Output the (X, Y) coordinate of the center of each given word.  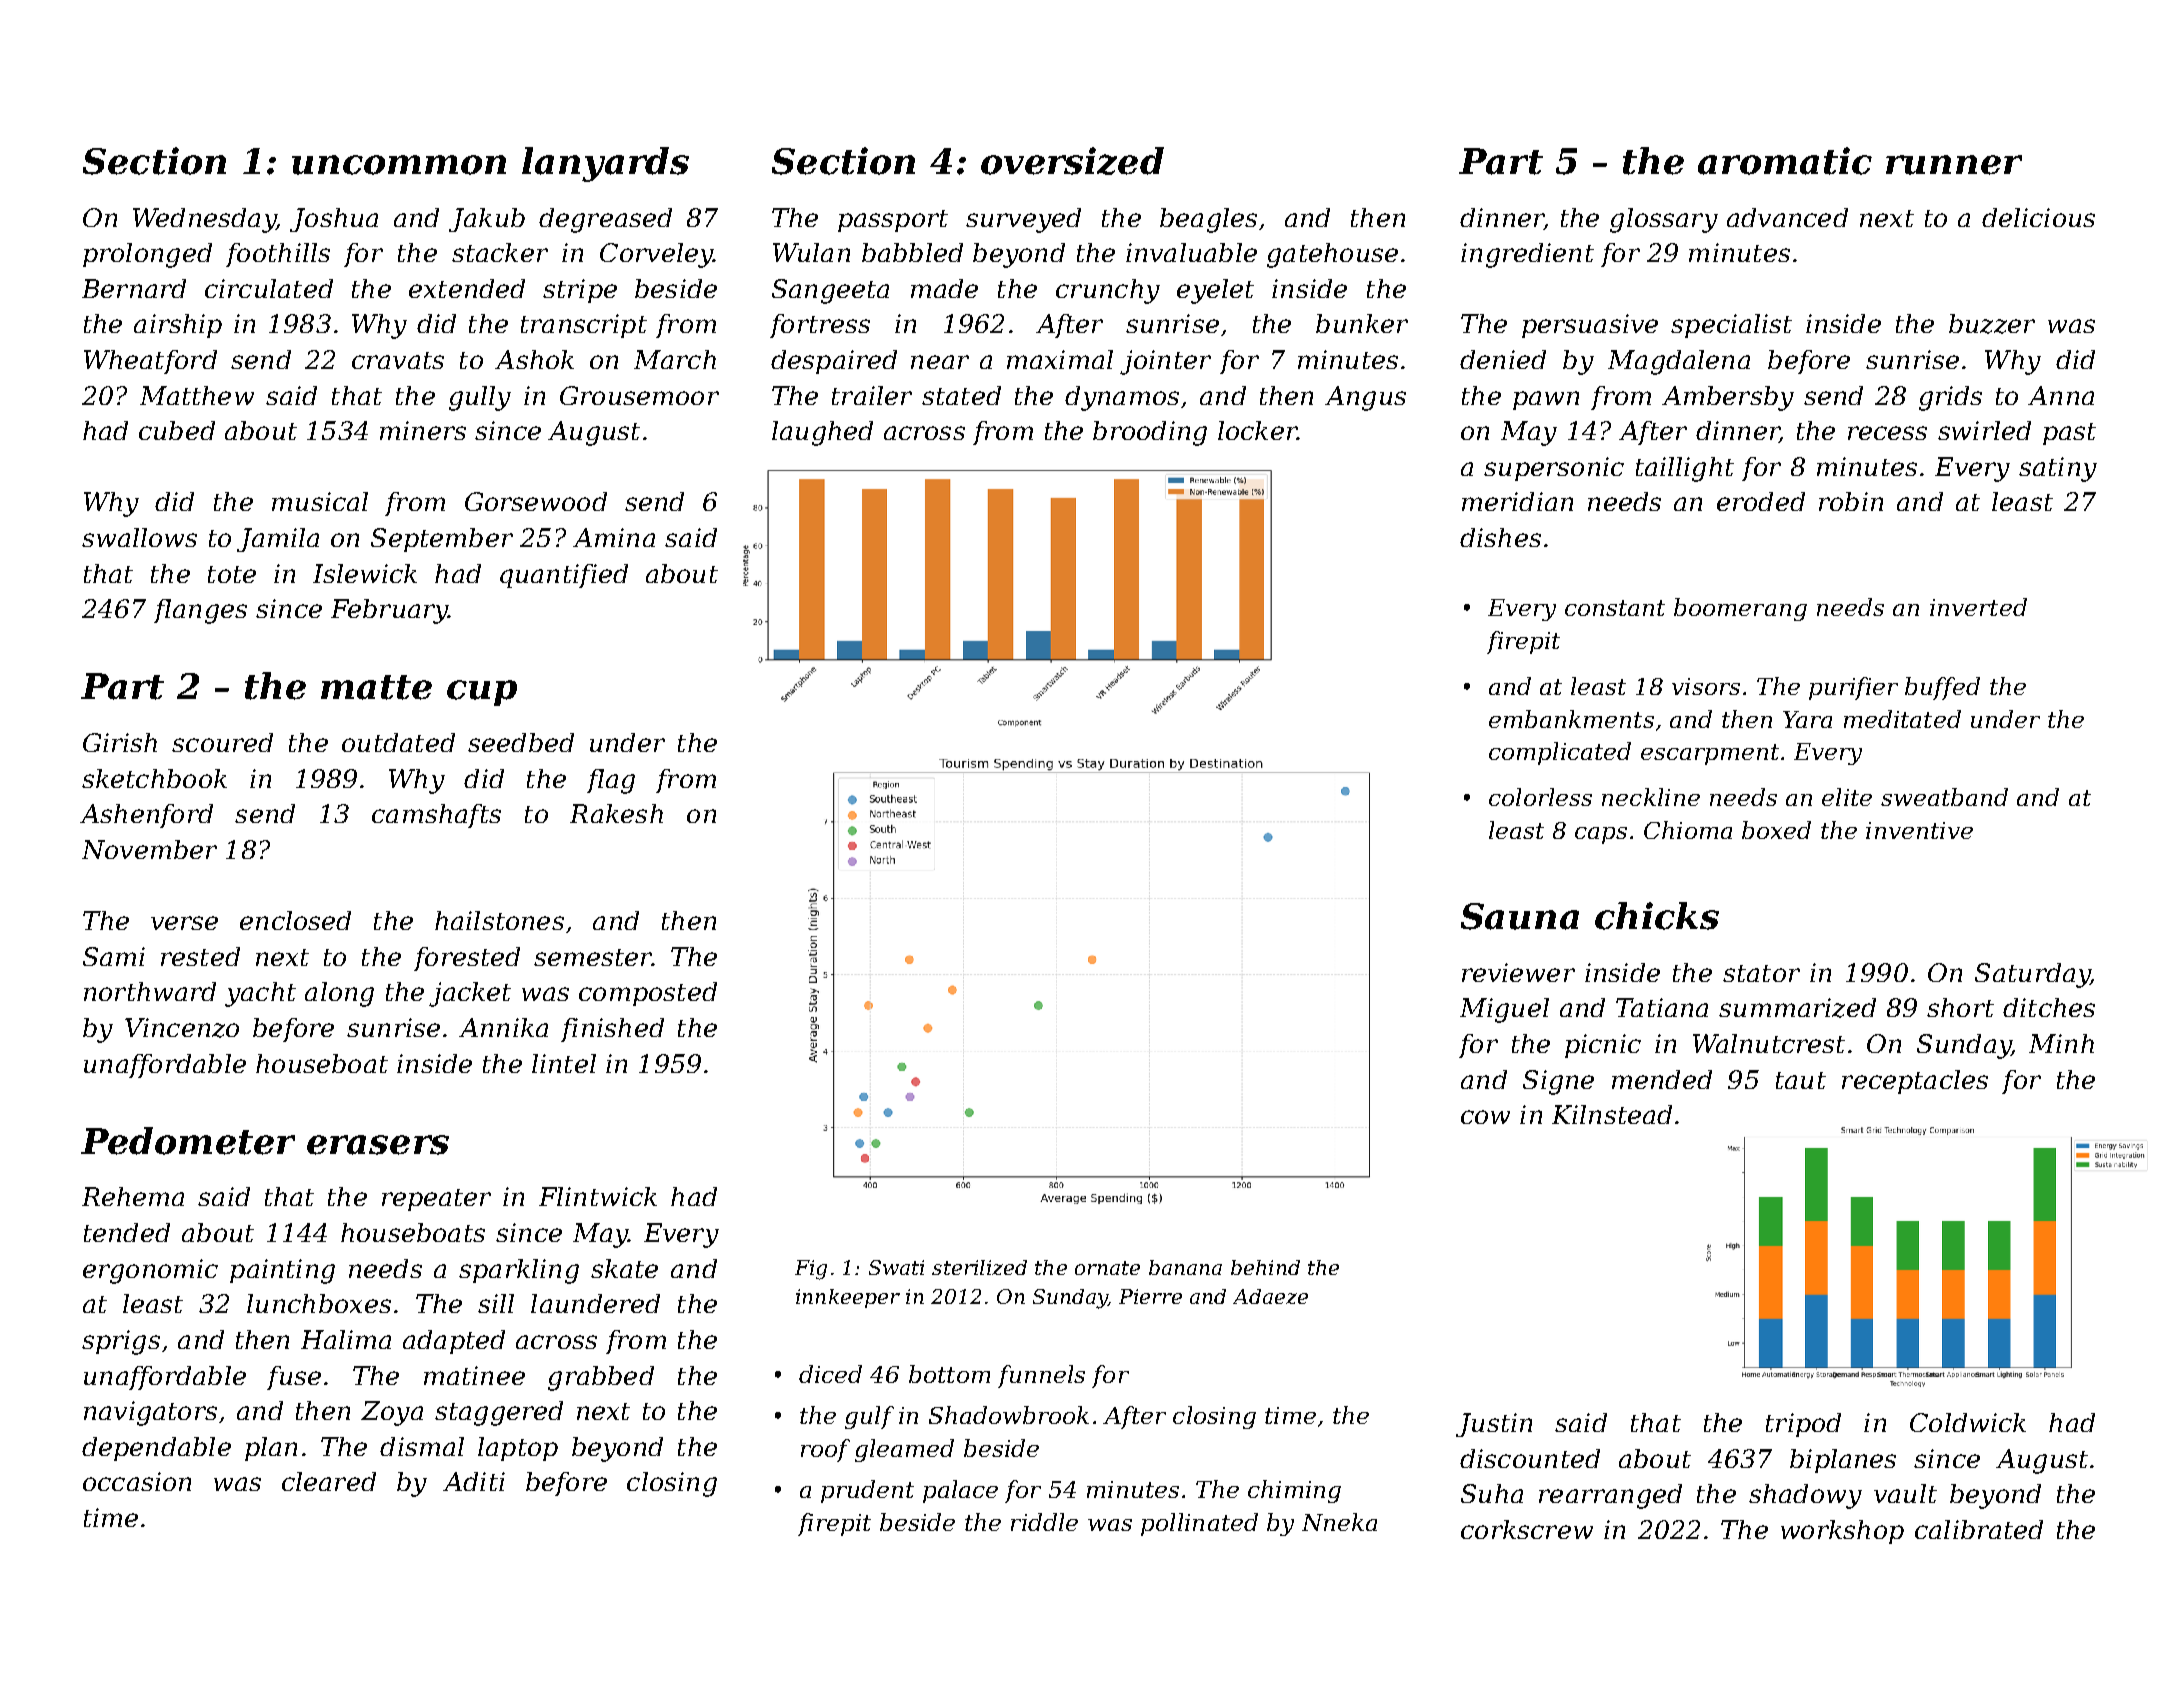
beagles (1208, 220)
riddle (1044, 1522)
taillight (1685, 469)
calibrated (1979, 1529)
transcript (584, 326)
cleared (329, 1481)
